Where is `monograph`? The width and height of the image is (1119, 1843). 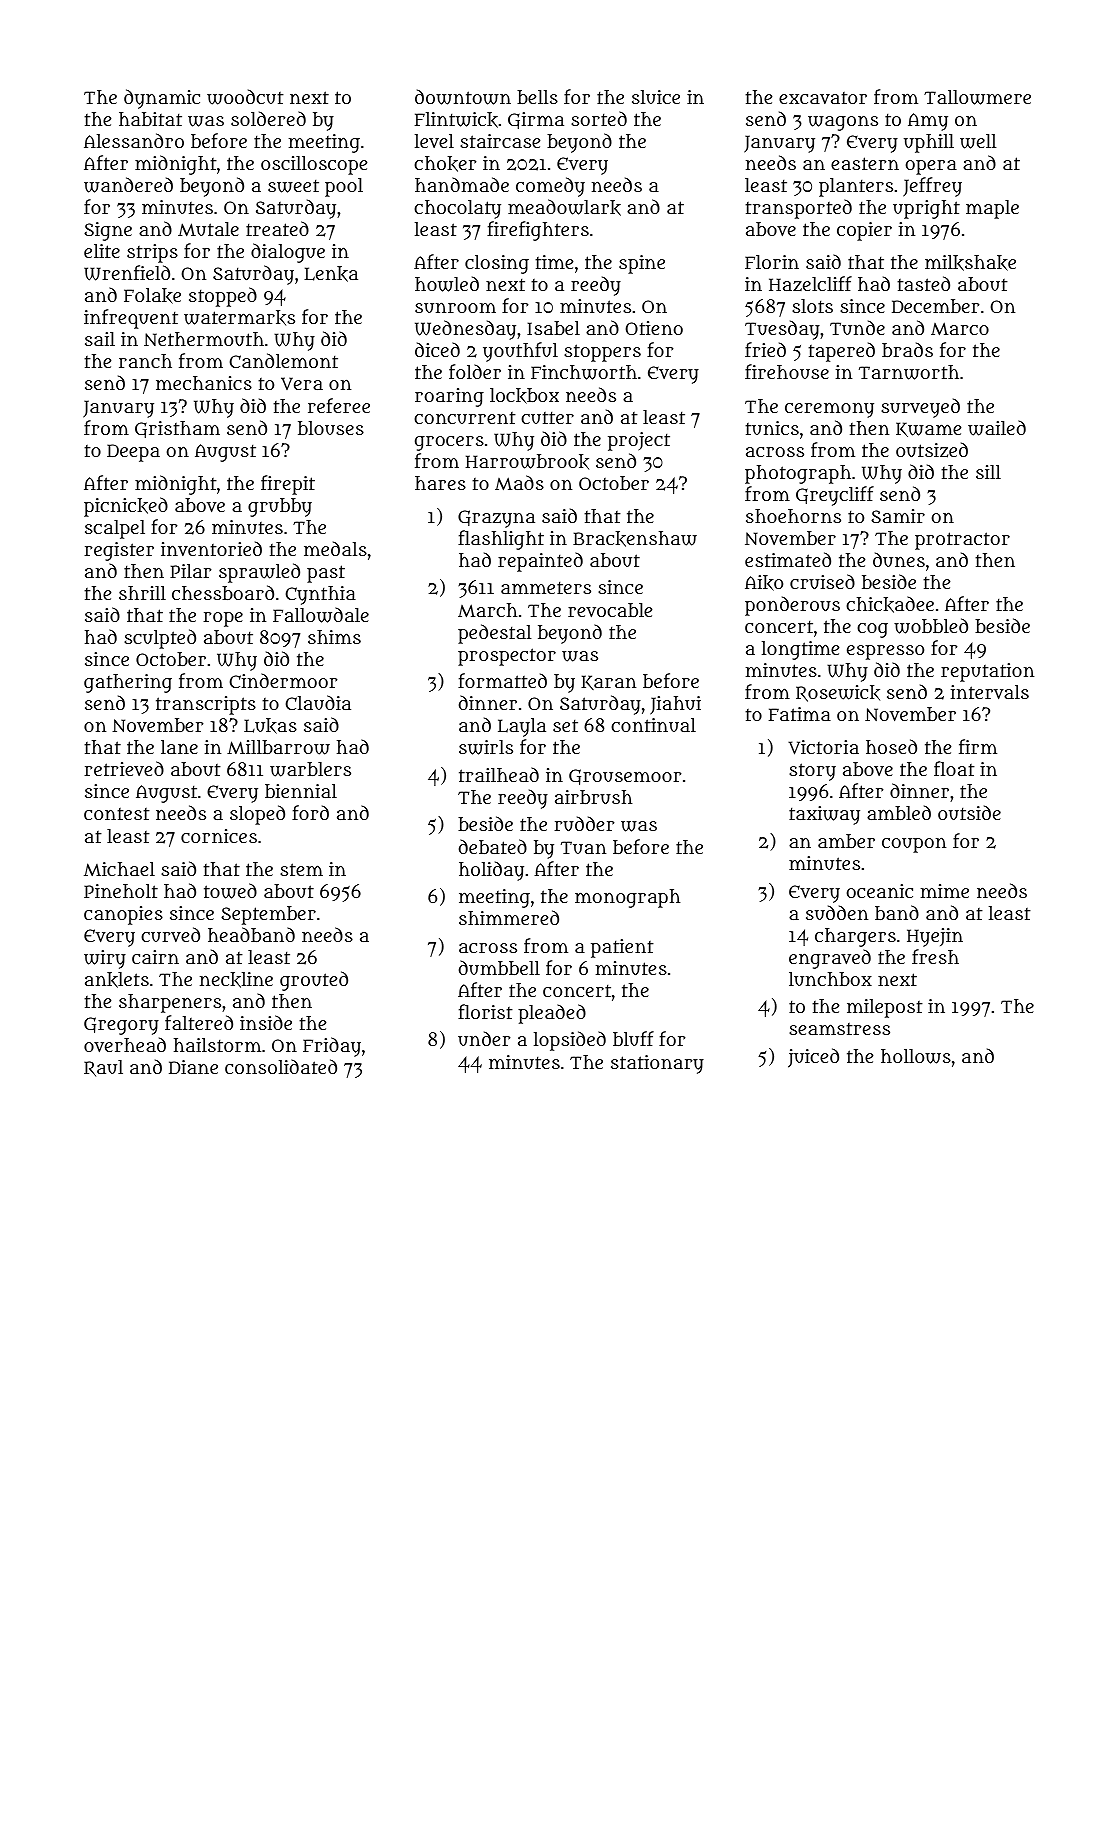 monograph is located at coordinates (627, 898).
